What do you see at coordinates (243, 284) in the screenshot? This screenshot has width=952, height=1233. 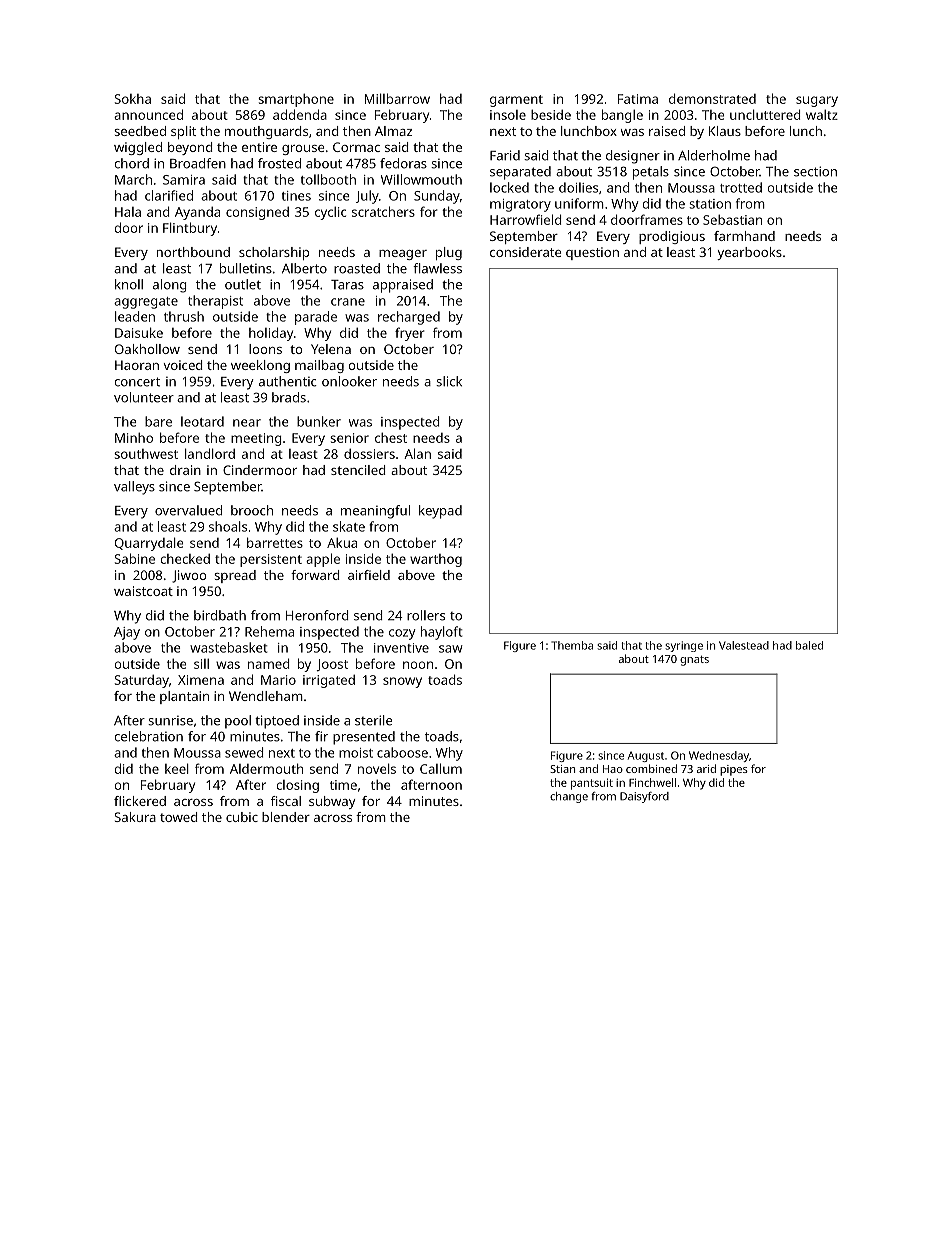 I see `outlet` at bounding box center [243, 284].
